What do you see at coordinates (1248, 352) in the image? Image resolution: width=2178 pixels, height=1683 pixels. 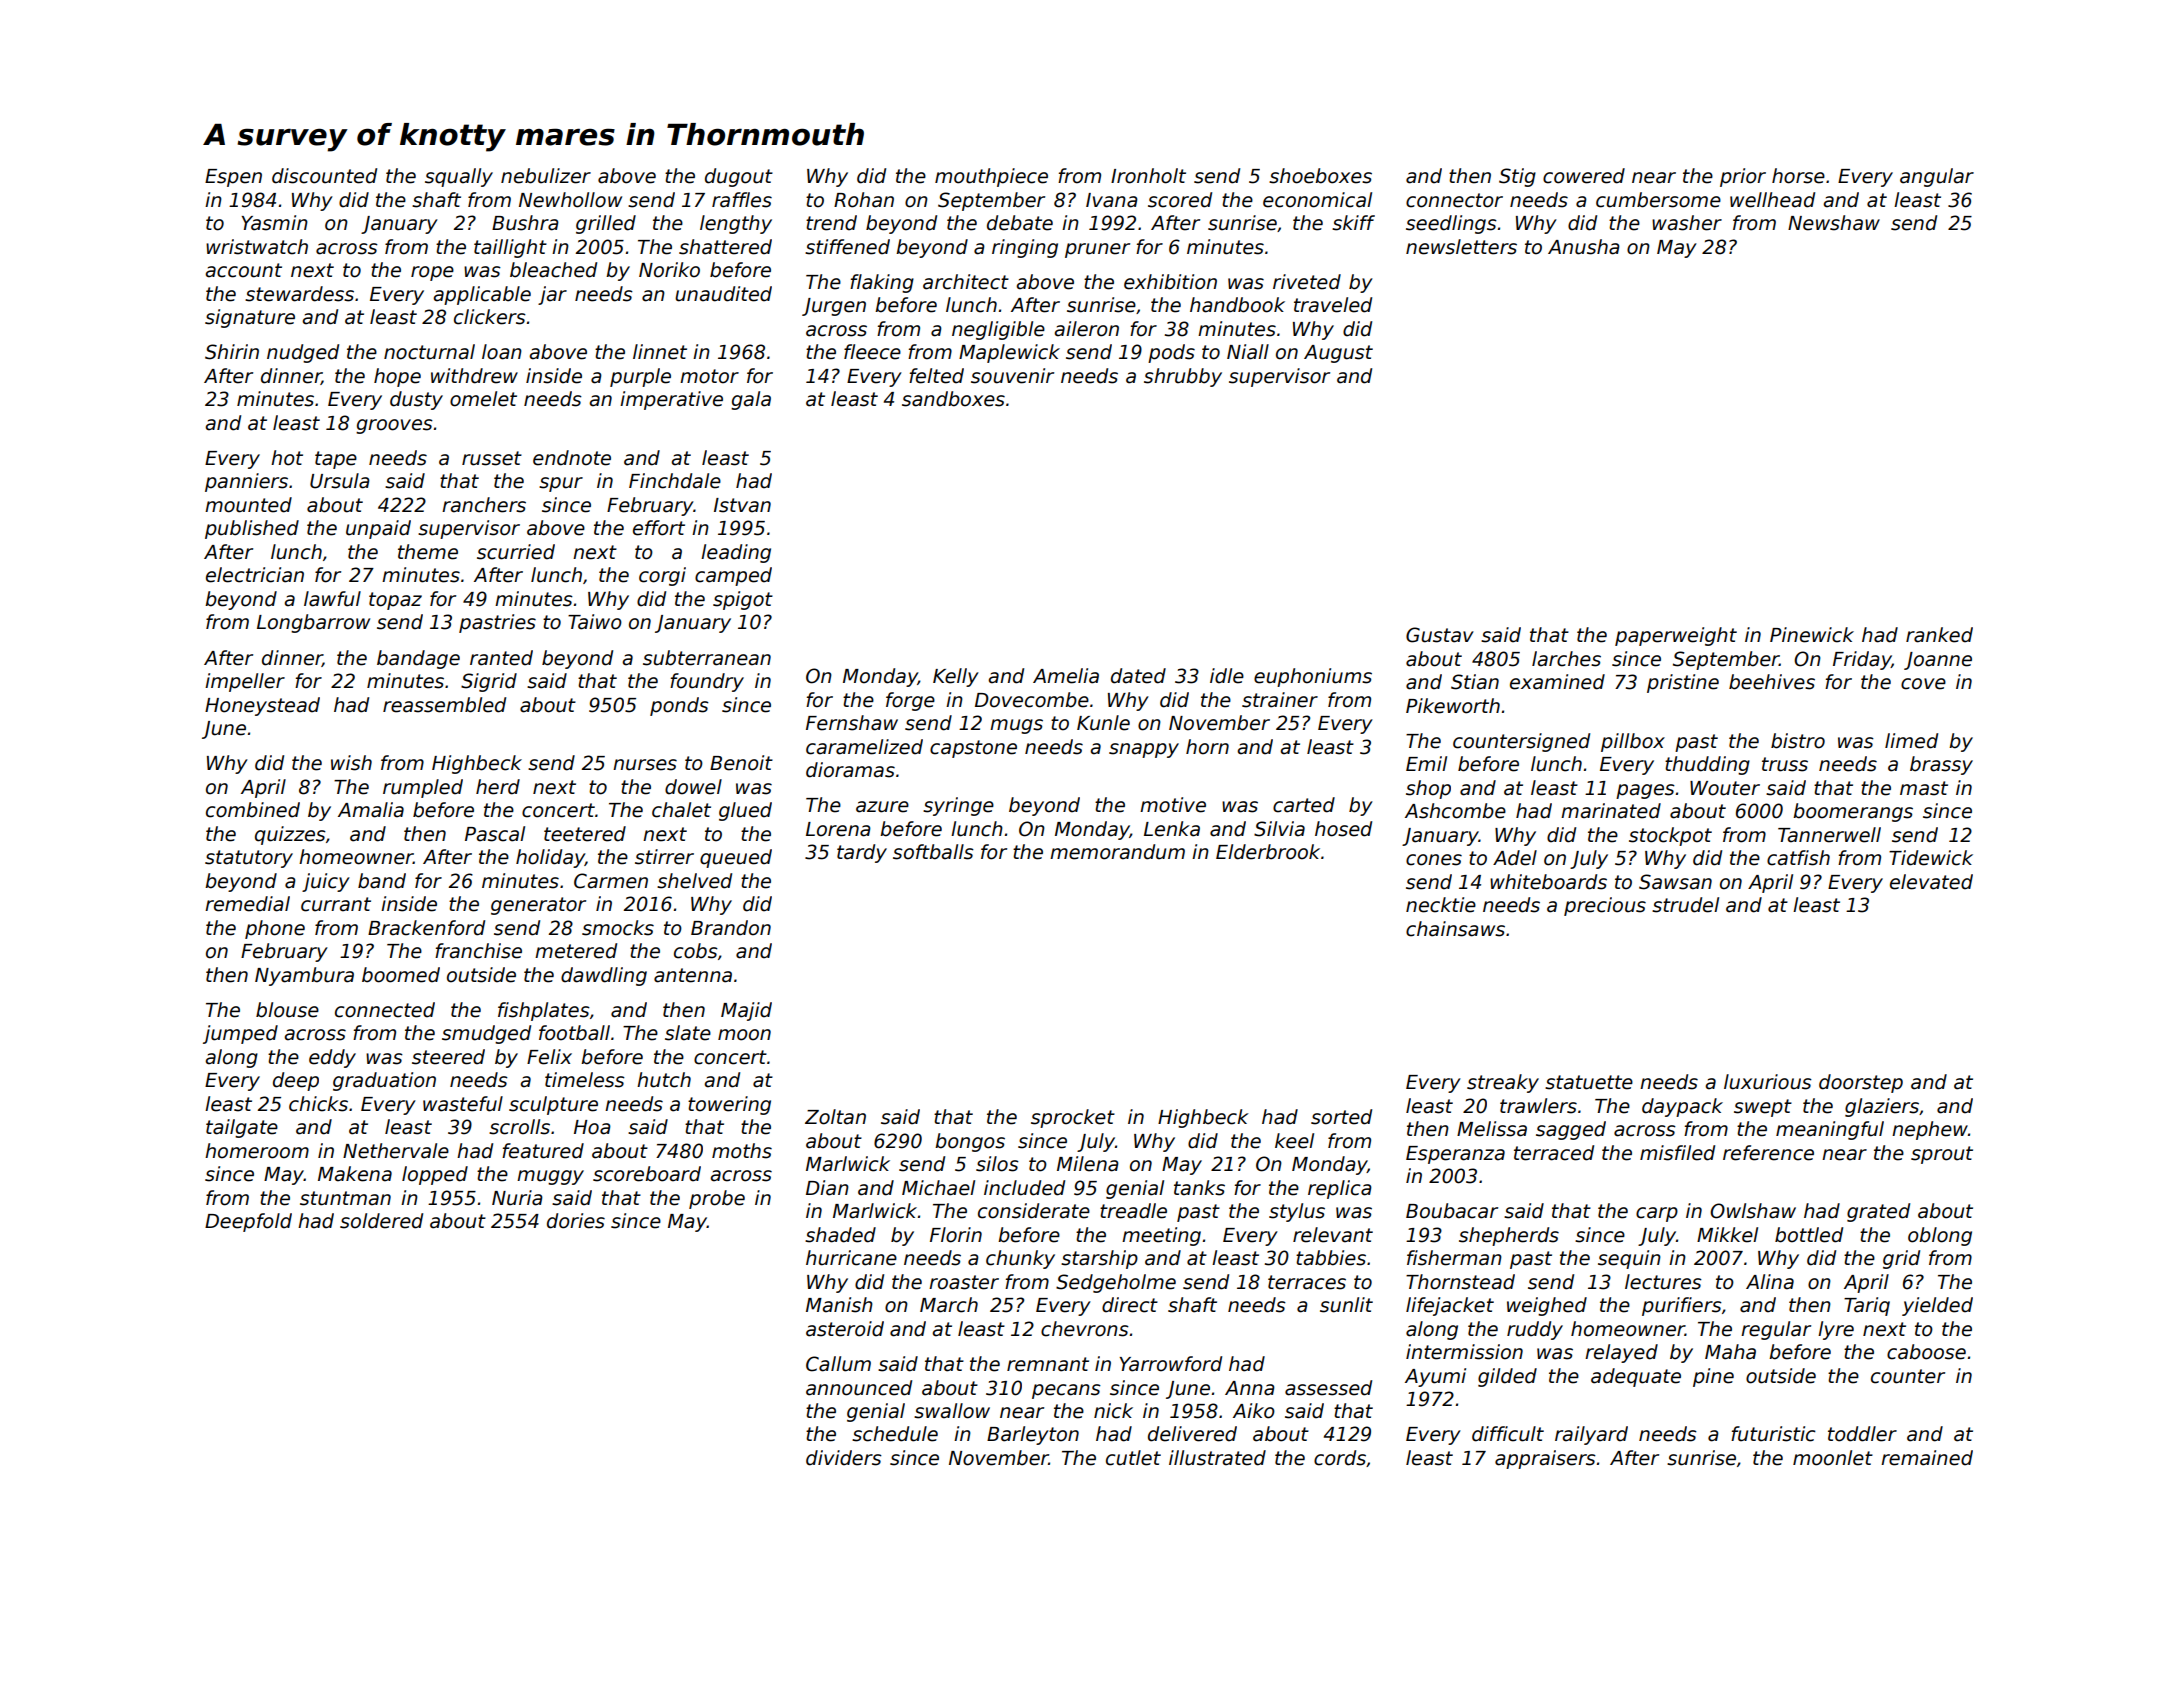 I see `Niall` at bounding box center [1248, 352].
